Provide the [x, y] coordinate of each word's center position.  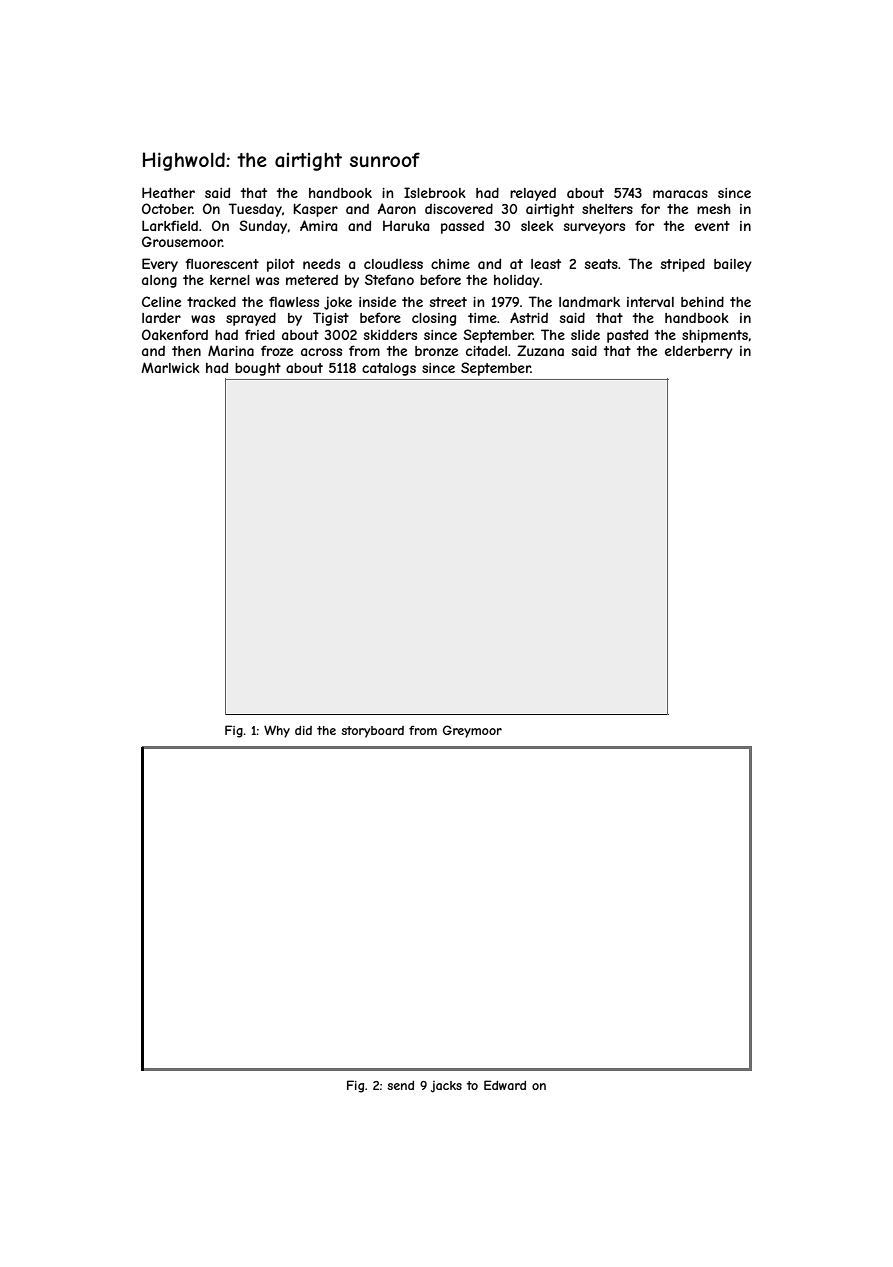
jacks [446, 1087]
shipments [715, 336]
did [303, 730]
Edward [505, 1085]
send [400, 1085]
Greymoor [472, 731]
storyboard [372, 732]
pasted [627, 336]
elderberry [699, 352]
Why [277, 731]
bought [258, 369]
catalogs [389, 369]
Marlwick [170, 367]
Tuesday [255, 210]
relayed [533, 194]
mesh [714, 209]
